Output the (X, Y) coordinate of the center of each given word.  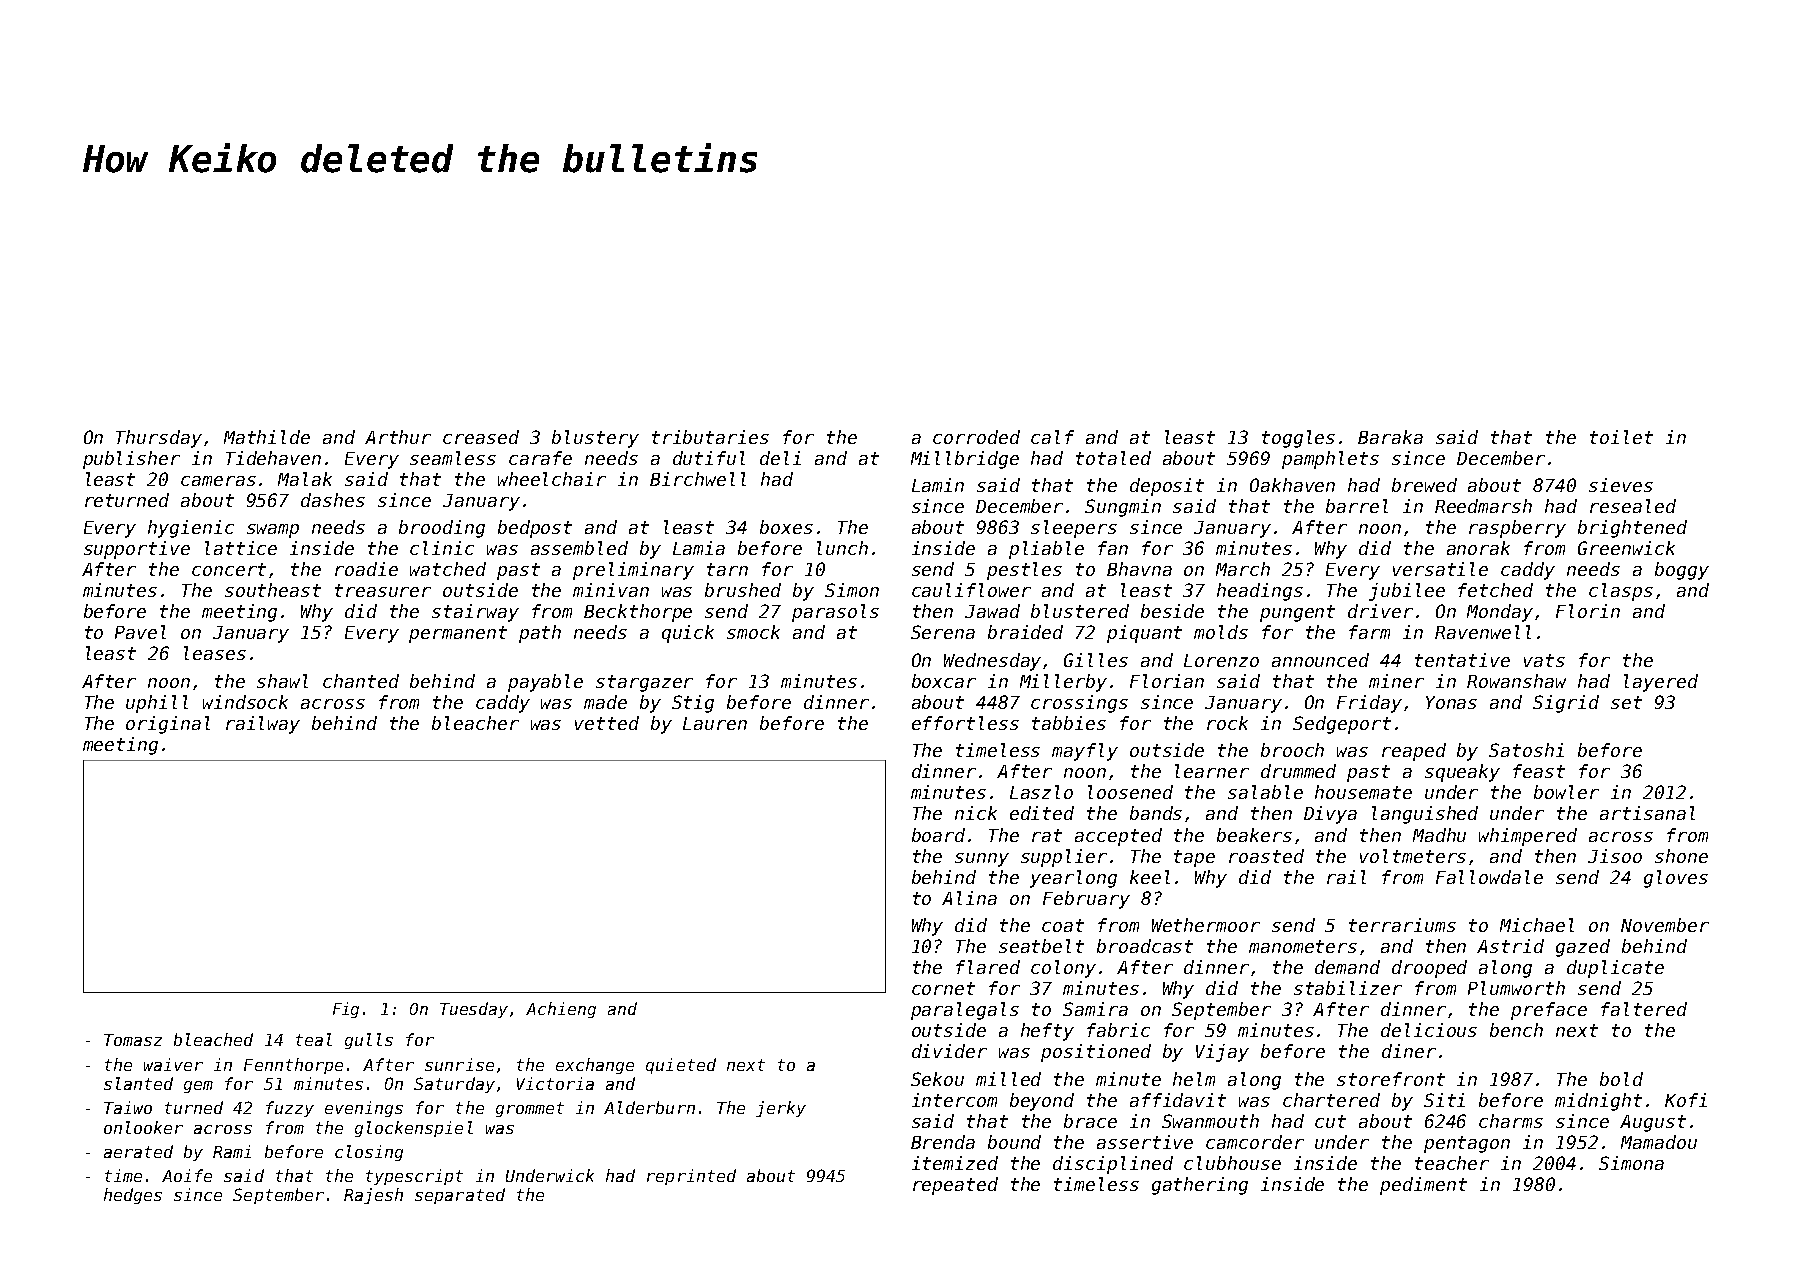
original (168, 725)
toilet (1621, 437)
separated (460, 1196)
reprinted (691, 1177)
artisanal (1647, 813)
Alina (969, 898)
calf (1052, 437)
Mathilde (267, 437)
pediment (1423, 1186)
